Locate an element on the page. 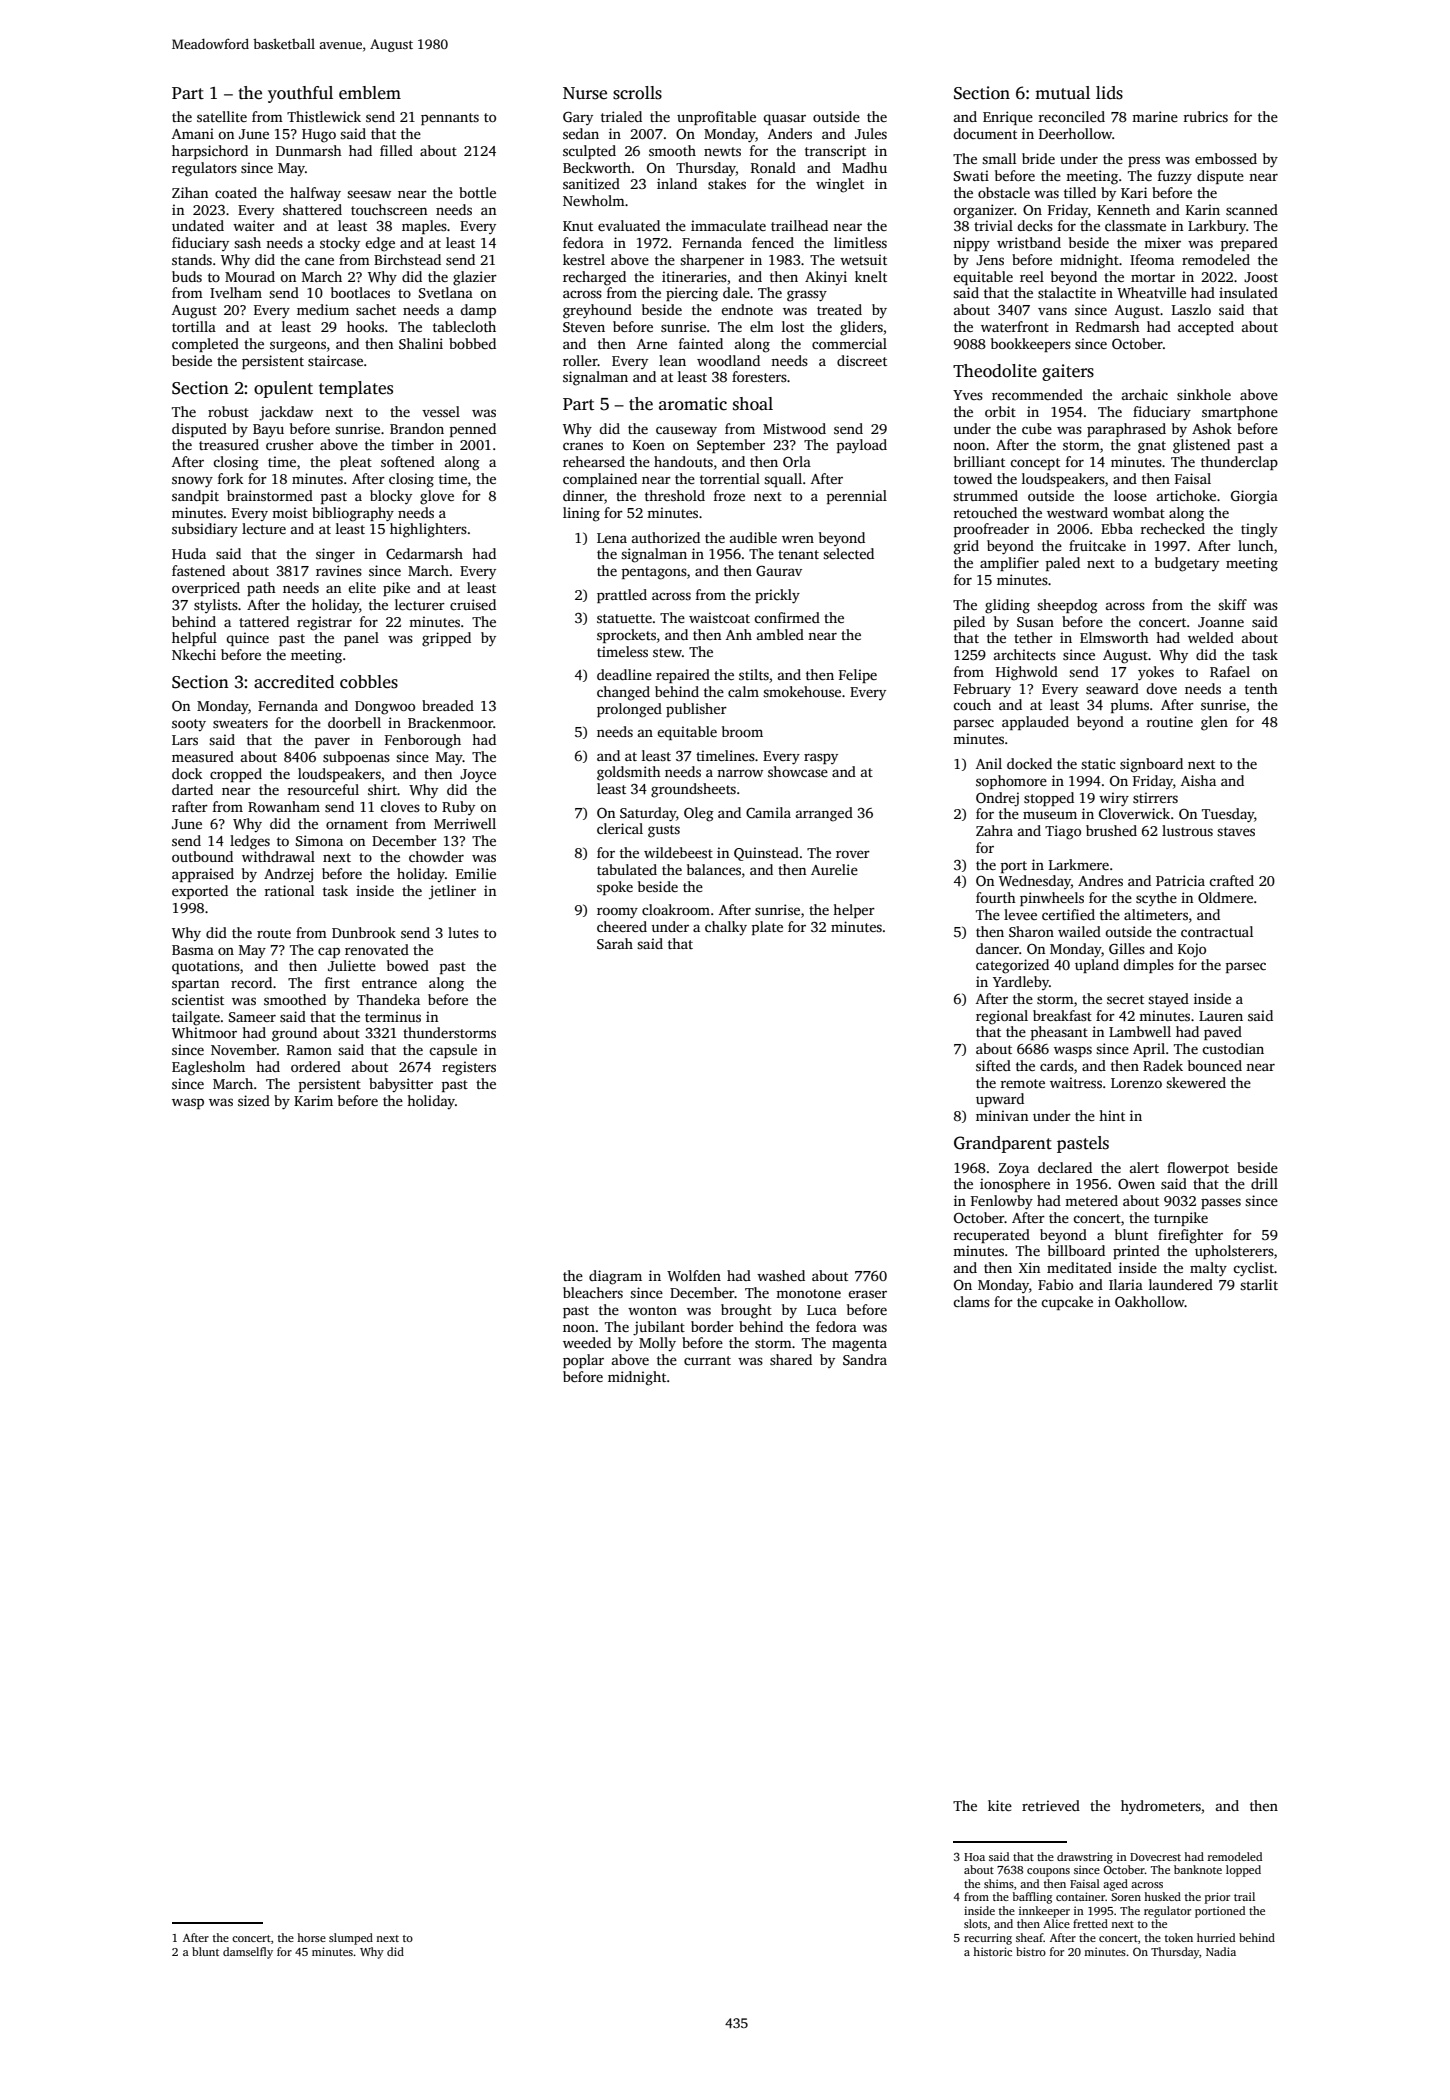 The height and width of the document is (2100, 1450). crusher is located at coordinates (290, 444).
